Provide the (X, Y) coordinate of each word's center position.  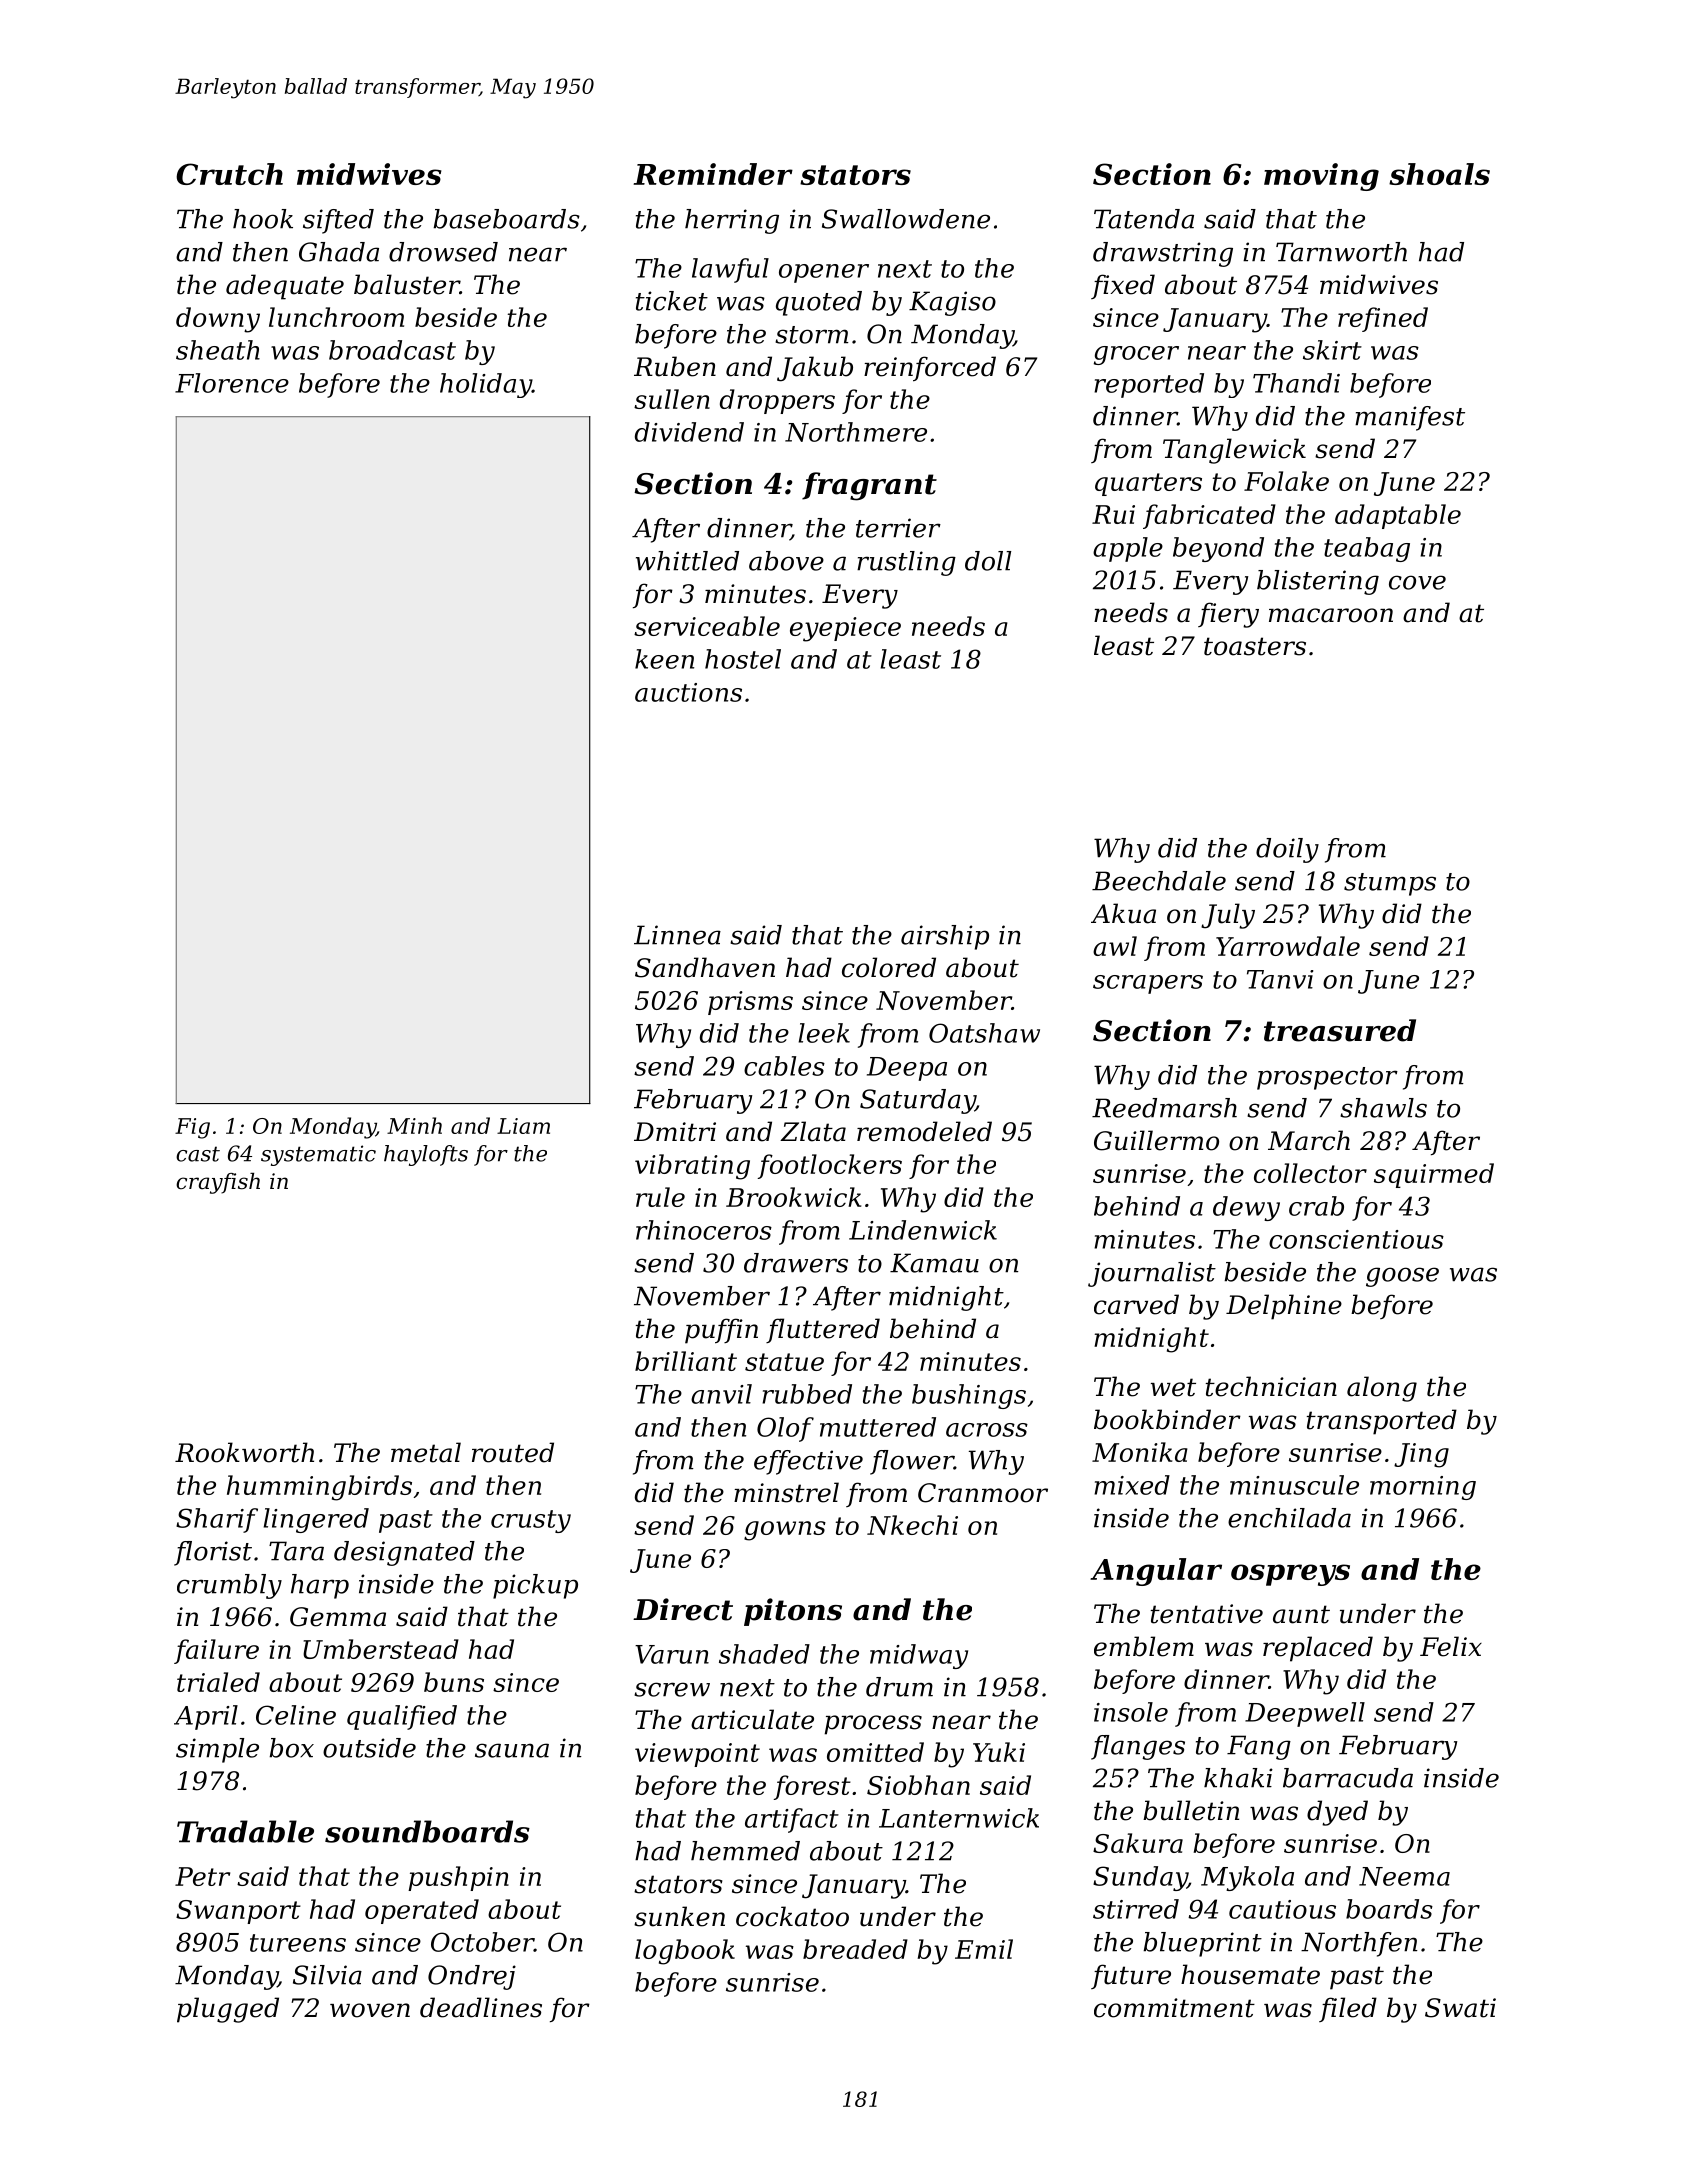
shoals (1439, 174)
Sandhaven (705, 967)
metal (426, 1452)
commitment (1174, 2008)
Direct (683, 1609)
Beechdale (1159, 881)
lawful (730, 270)
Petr (202, 1876)
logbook (685, 1952)
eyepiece (845, 629)
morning (1423, 1488)
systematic (318, 1155)
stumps (1390, 884)
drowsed (443, 252)
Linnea (677, 935)
